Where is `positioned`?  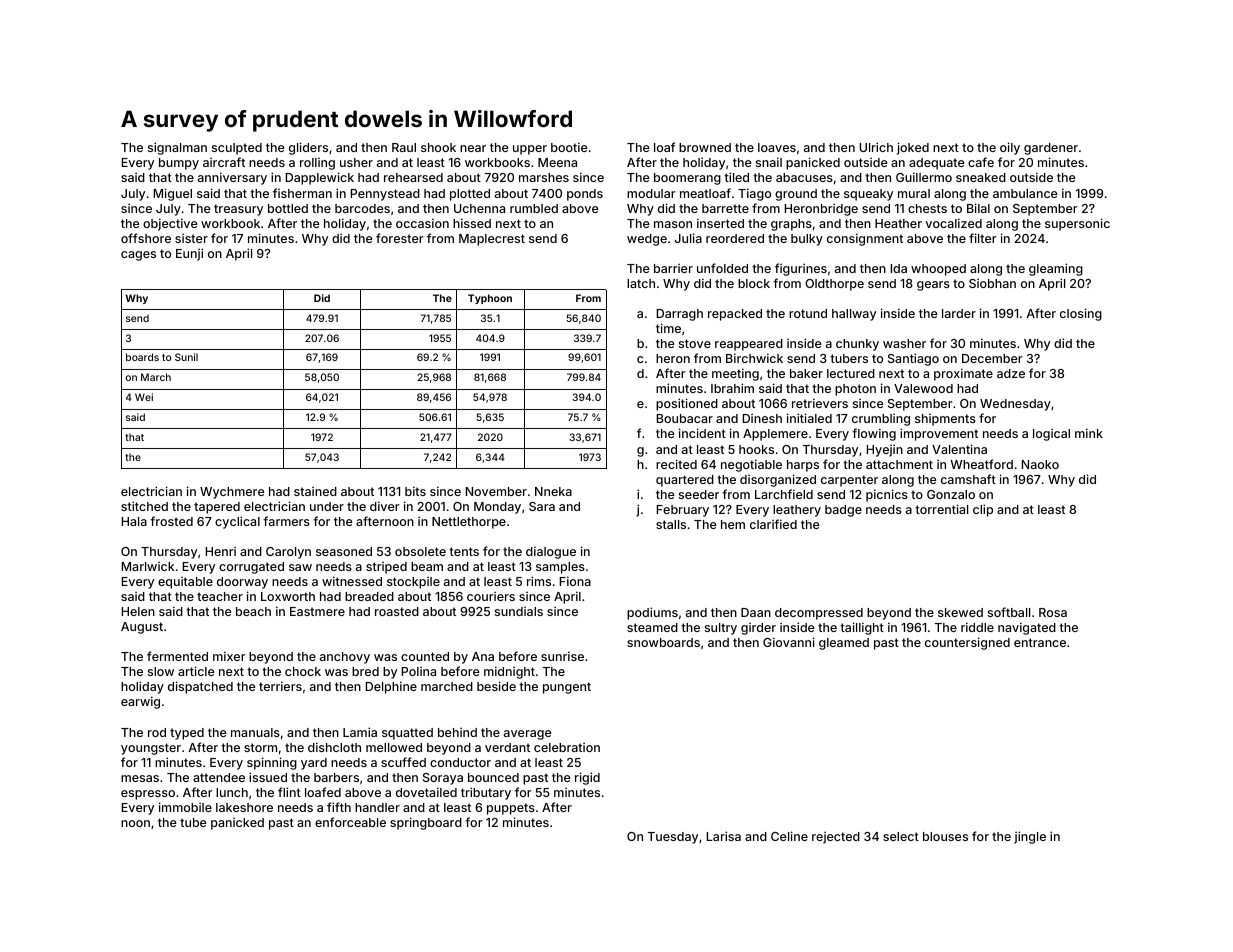
positioned is located at coordinates (687, 404).
